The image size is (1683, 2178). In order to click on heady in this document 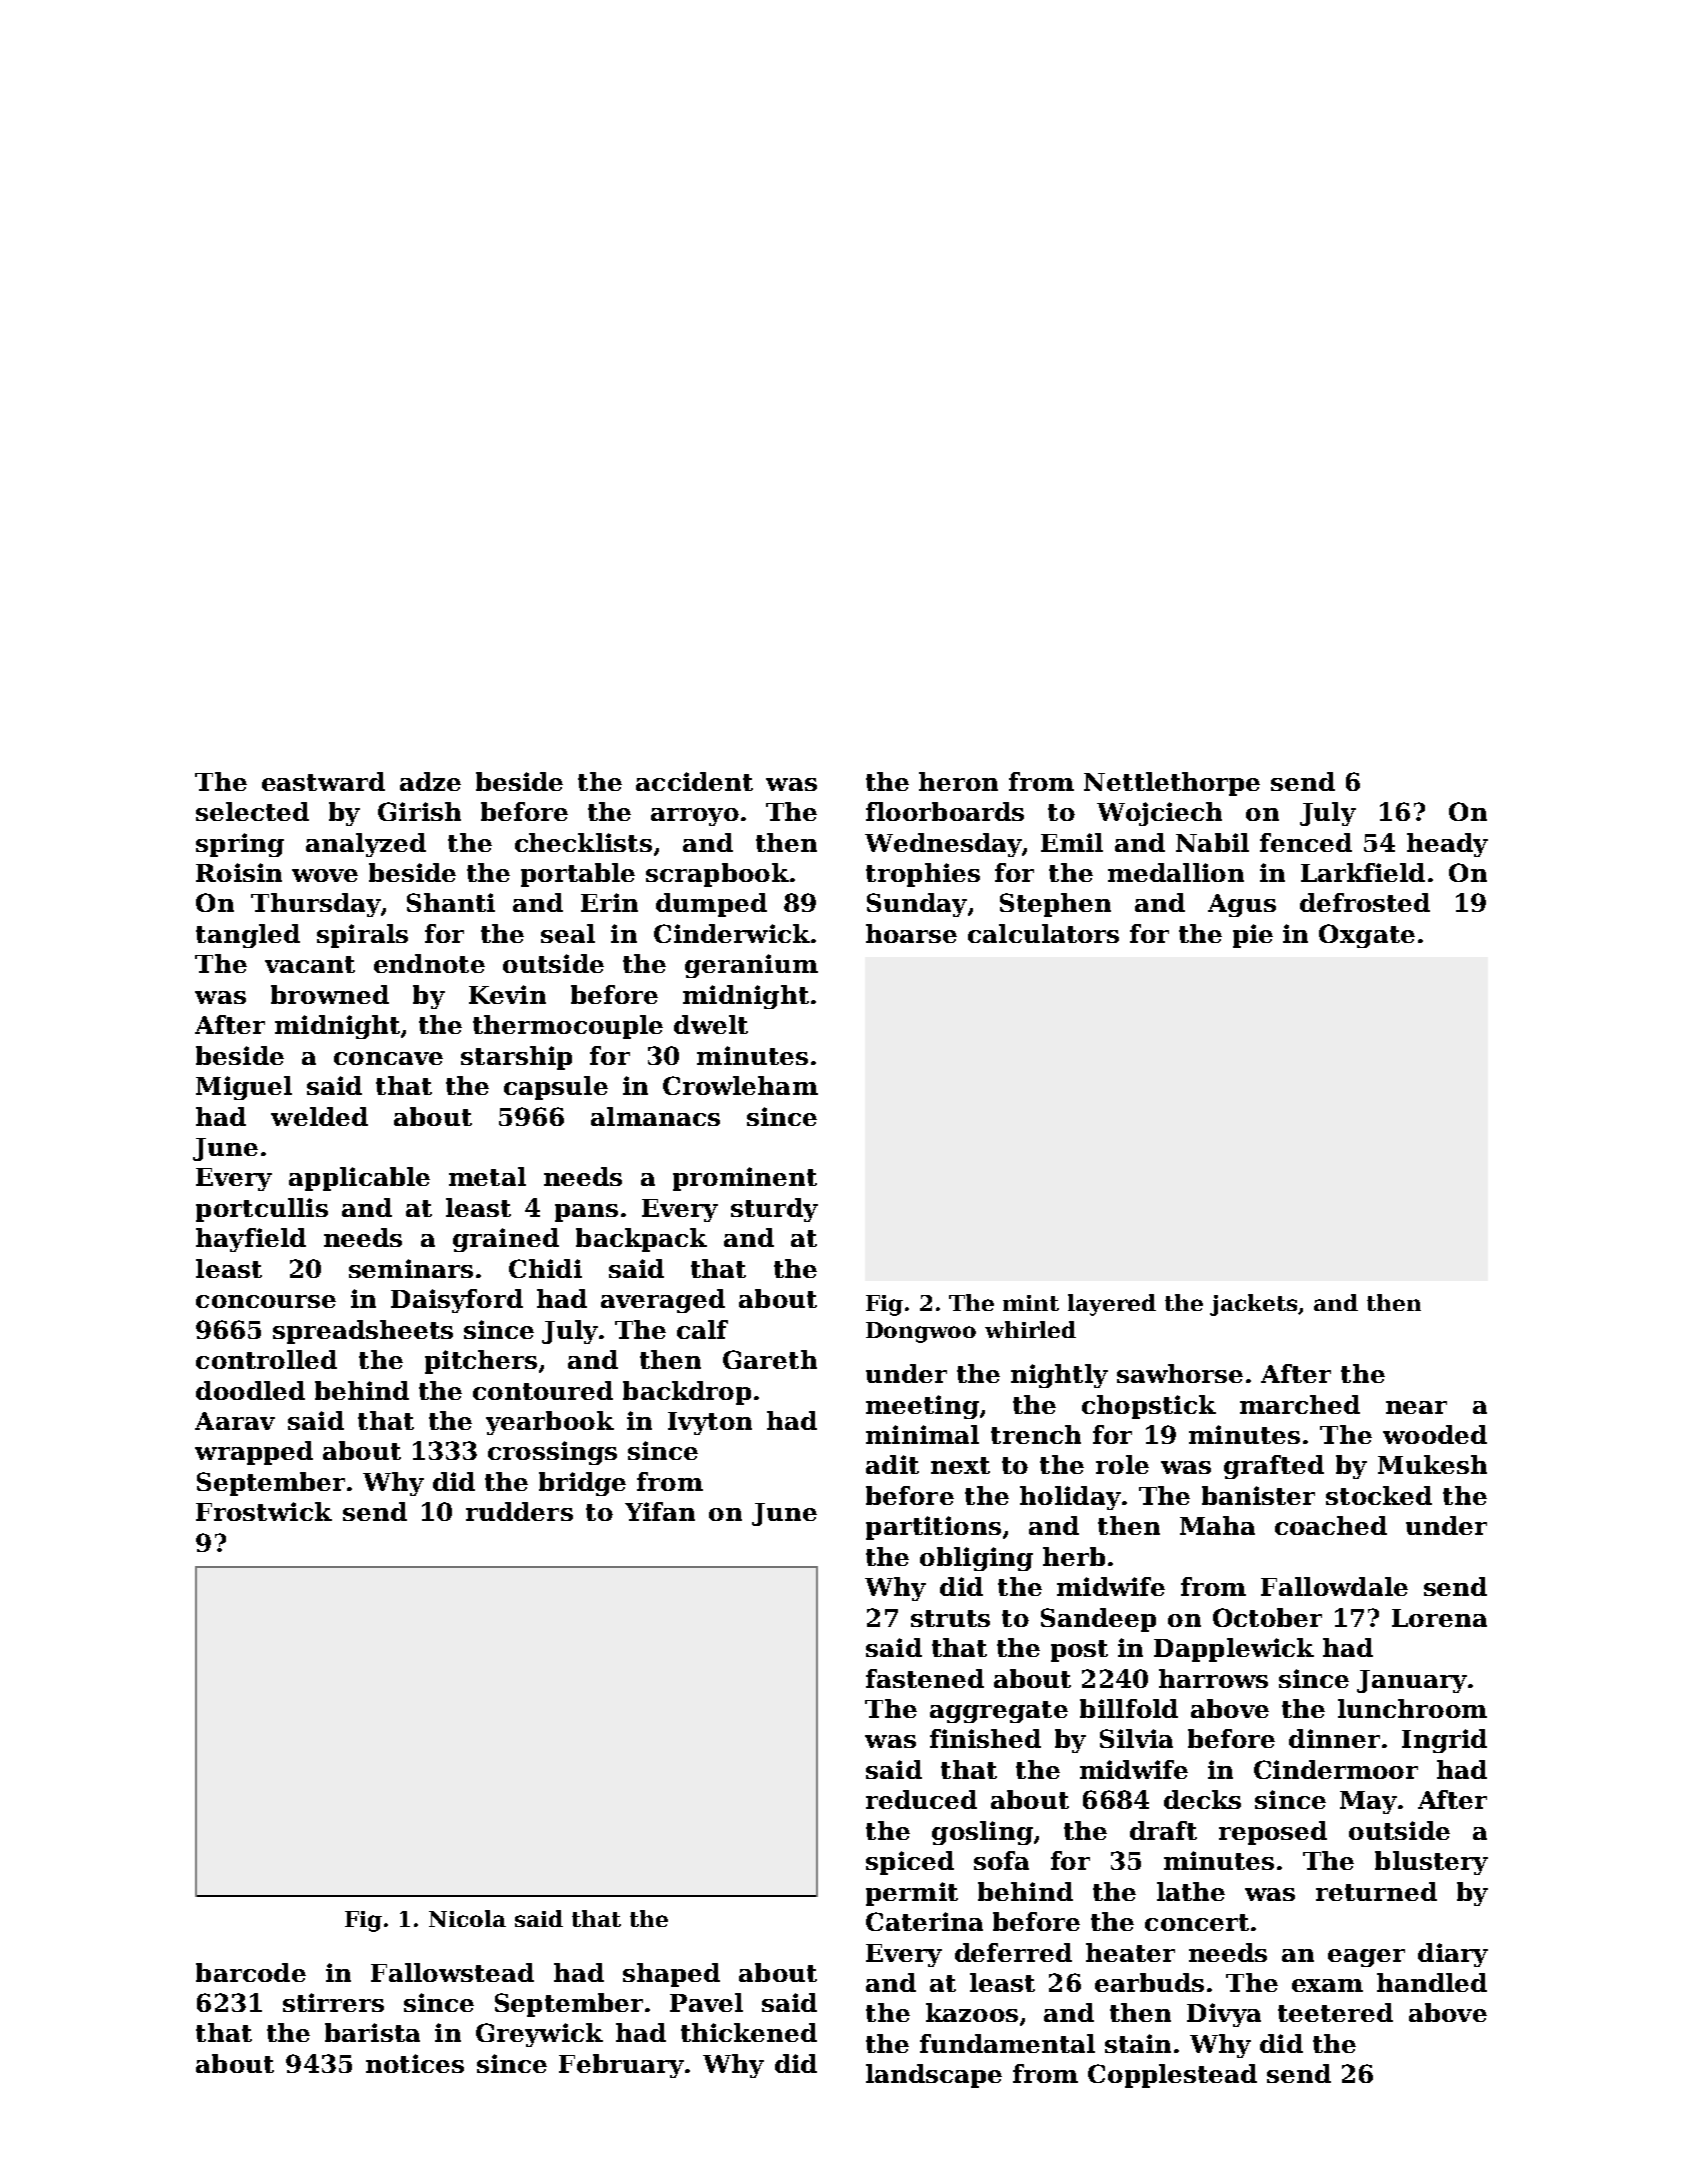, I will do `click(1447, 845)`.
